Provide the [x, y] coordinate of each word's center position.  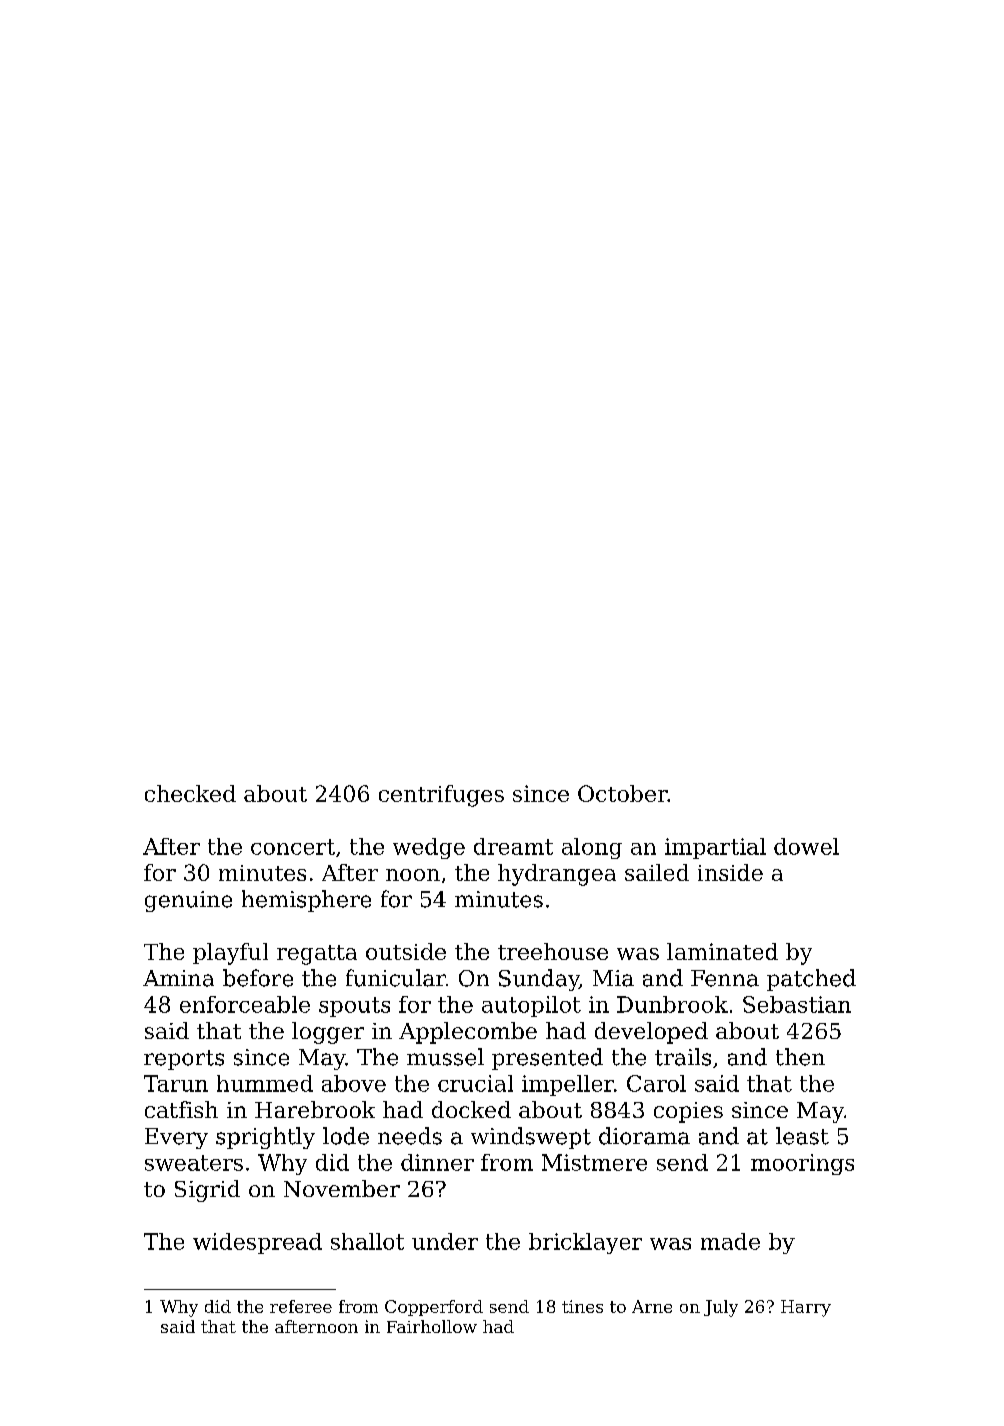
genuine [188, 901]
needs [410, 1136]
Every [176, 1138]
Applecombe [468, 1033]
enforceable [245, 1004]
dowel [806, 846]
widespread [257, 1243]
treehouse [553, 951]
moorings [802, 1164]
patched [811, 980]
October [622, 793]
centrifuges [441, 796]
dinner [437, 1162]
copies [688, 1112]
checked [190, 793]
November [342, 1188]
